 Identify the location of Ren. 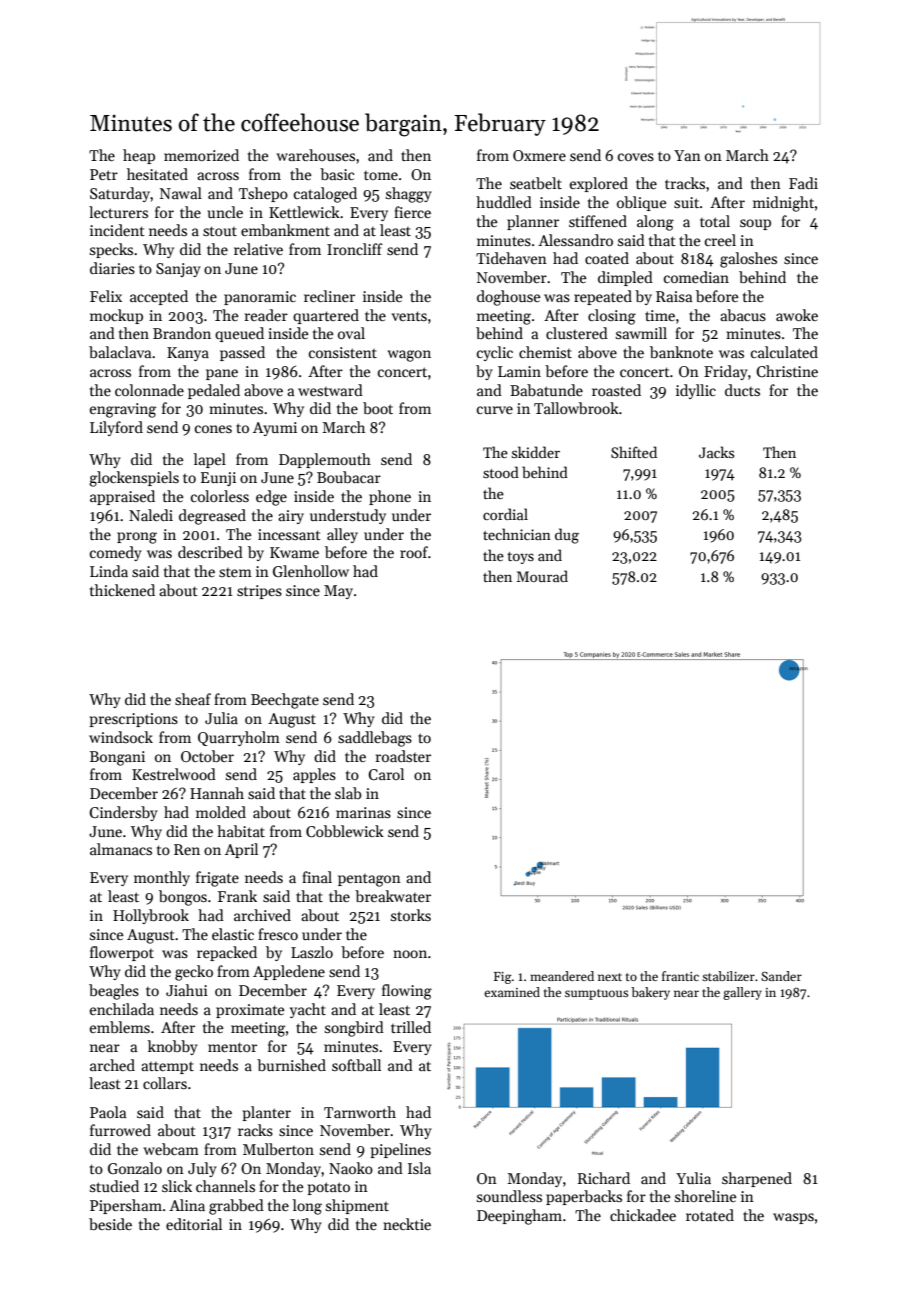
(187, 849).
